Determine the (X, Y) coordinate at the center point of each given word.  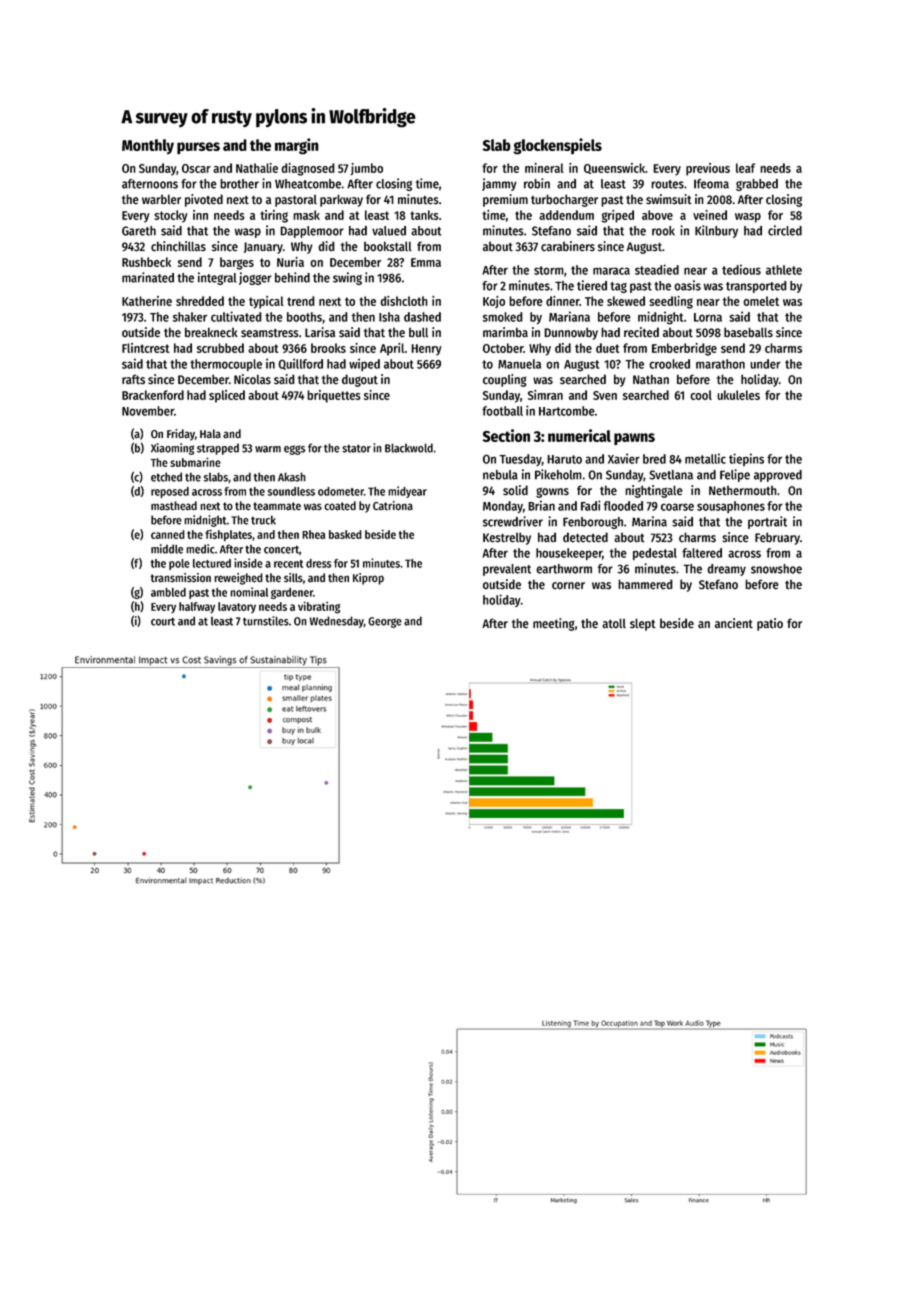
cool (701, 395)
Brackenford (153, 395)
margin (297, 146)
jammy (499, 184)
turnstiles (266, 621)
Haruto (564, 459)
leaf (745, 168)
